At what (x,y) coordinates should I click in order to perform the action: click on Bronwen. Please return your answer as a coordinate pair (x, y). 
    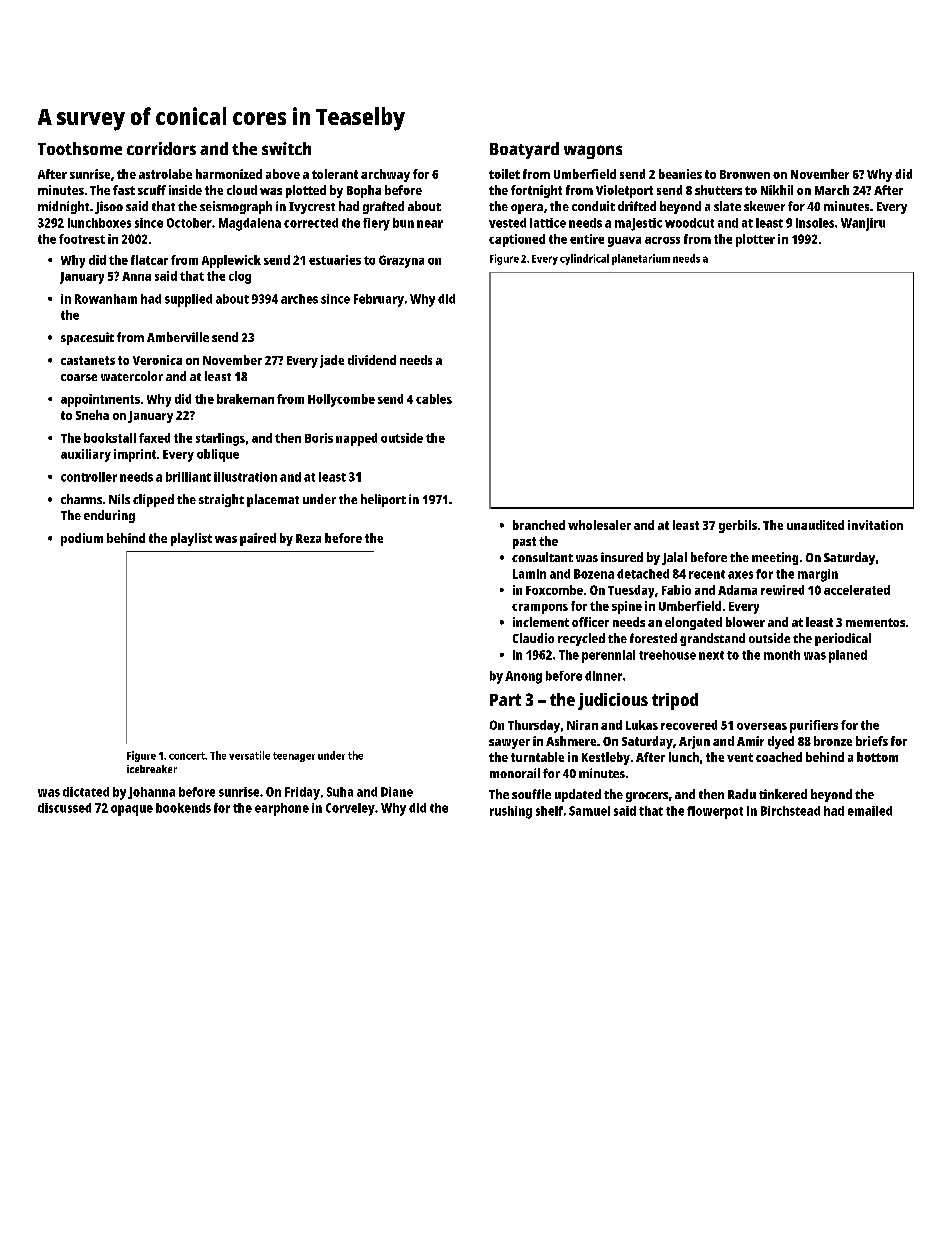
    Looking at the image, I should click on (745, 174).
